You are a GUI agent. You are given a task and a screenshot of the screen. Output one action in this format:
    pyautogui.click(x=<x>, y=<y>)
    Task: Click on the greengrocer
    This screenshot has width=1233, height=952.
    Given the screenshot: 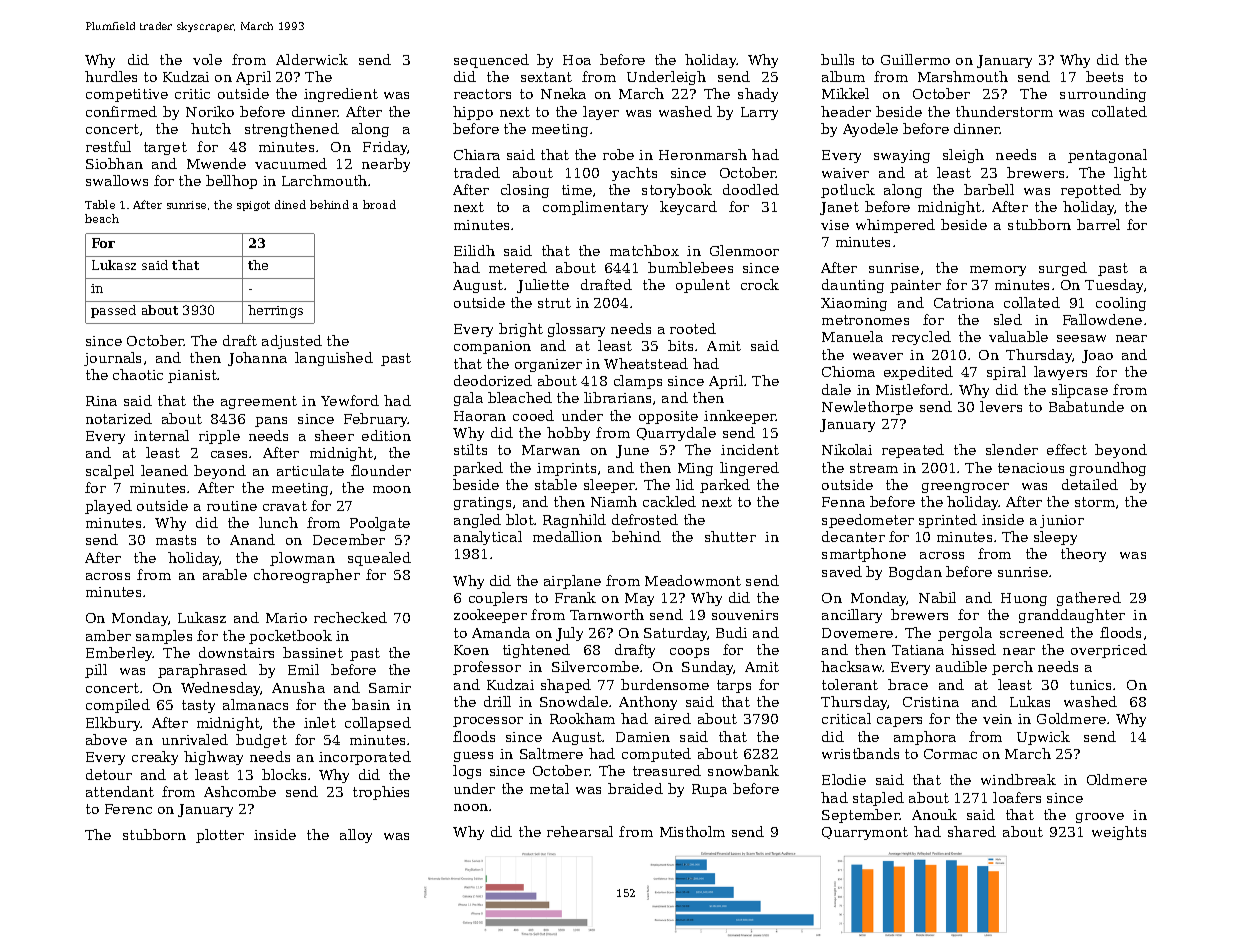 What is the action you would take?
    pyautogui.click(x=965, y=488)
